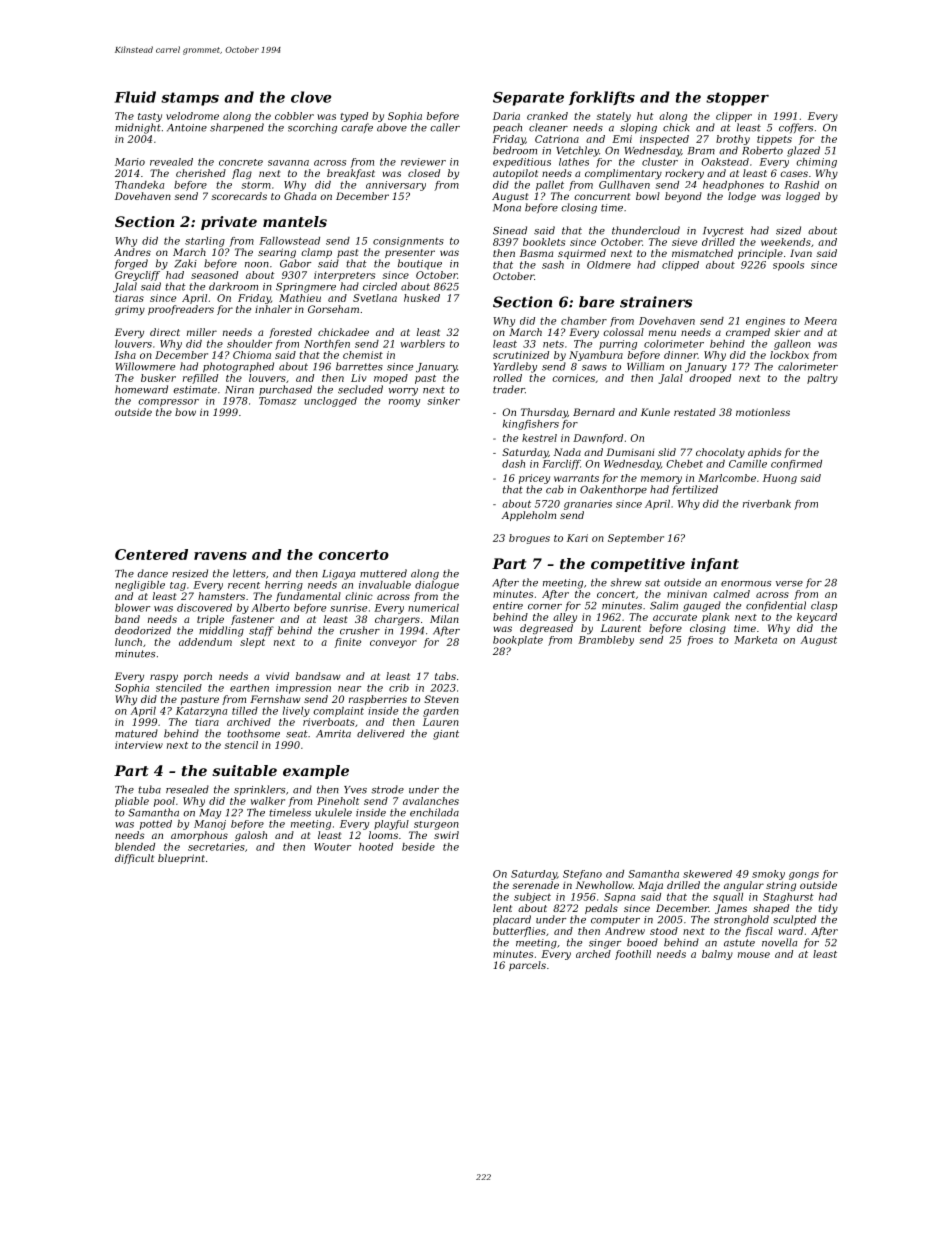 Image resolution: width=952 pixels, height=1233 pixels. Describe the element at coordinates (332, 847) in the screenshot. I see `Wouter` at that location.
